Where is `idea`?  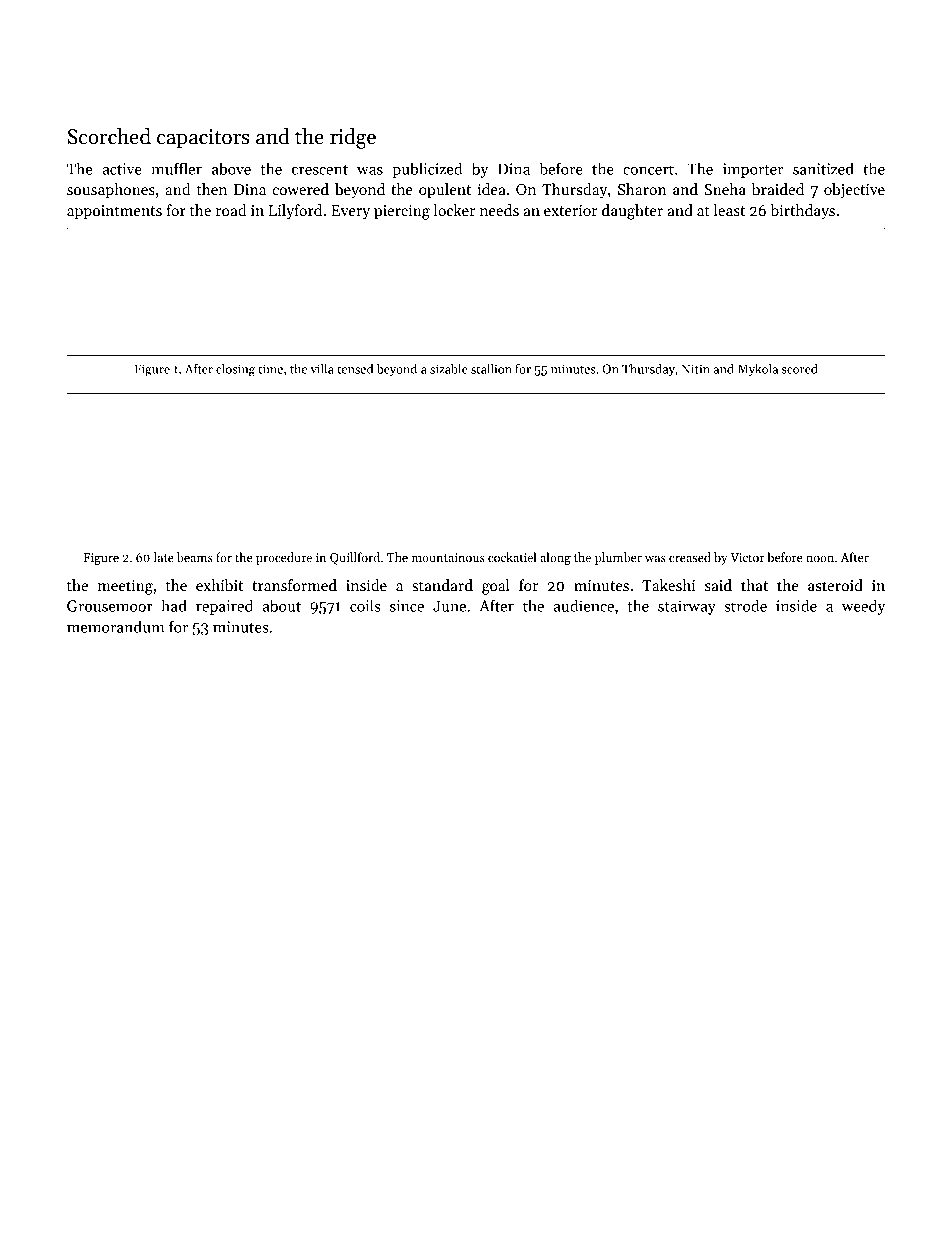 idea is located at coordinates (491, 189).
